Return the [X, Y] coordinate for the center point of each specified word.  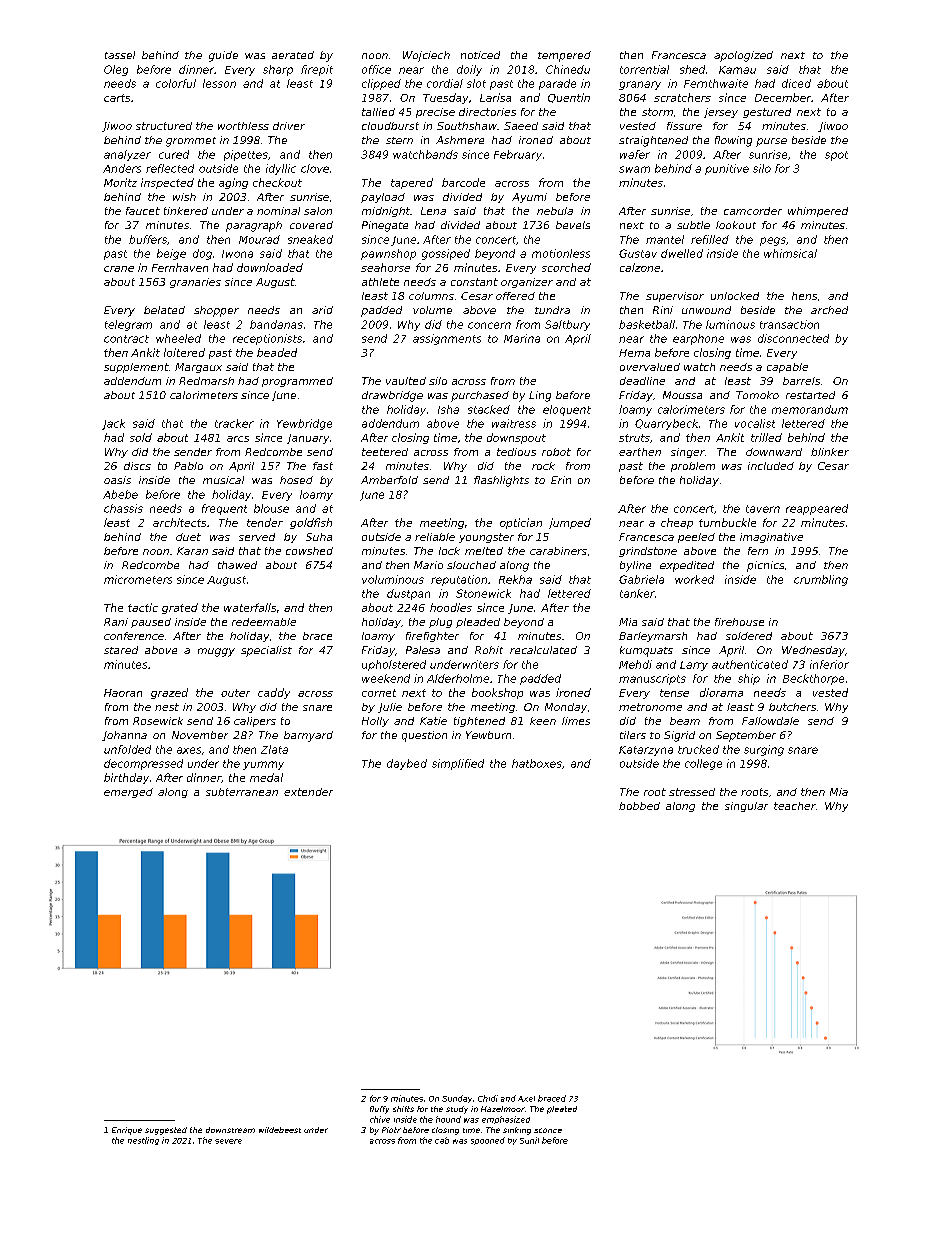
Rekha [515, 579]
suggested [166, 1131]
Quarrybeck [666, 424]
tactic [143, 607]
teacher [795, 806]
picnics [765, 566]
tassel [120, 55]
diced [796, 83]
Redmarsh [206, 381]
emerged [128, 793]
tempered [564, 56]
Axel [526, 1099]
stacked [489, 409]
